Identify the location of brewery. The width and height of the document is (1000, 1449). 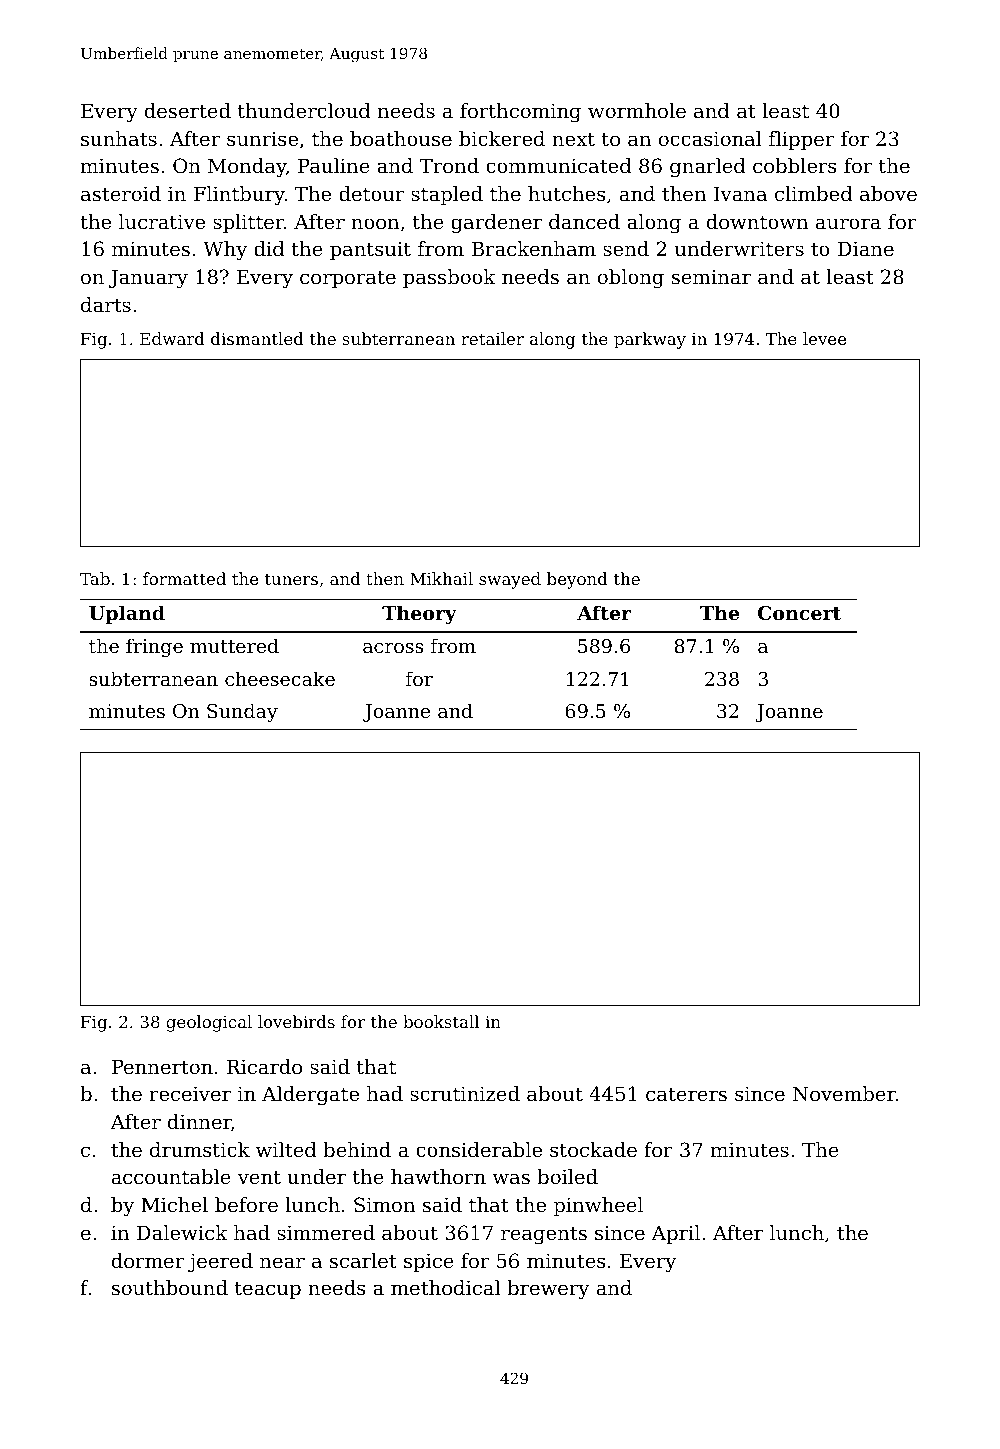
(548, 1290).
